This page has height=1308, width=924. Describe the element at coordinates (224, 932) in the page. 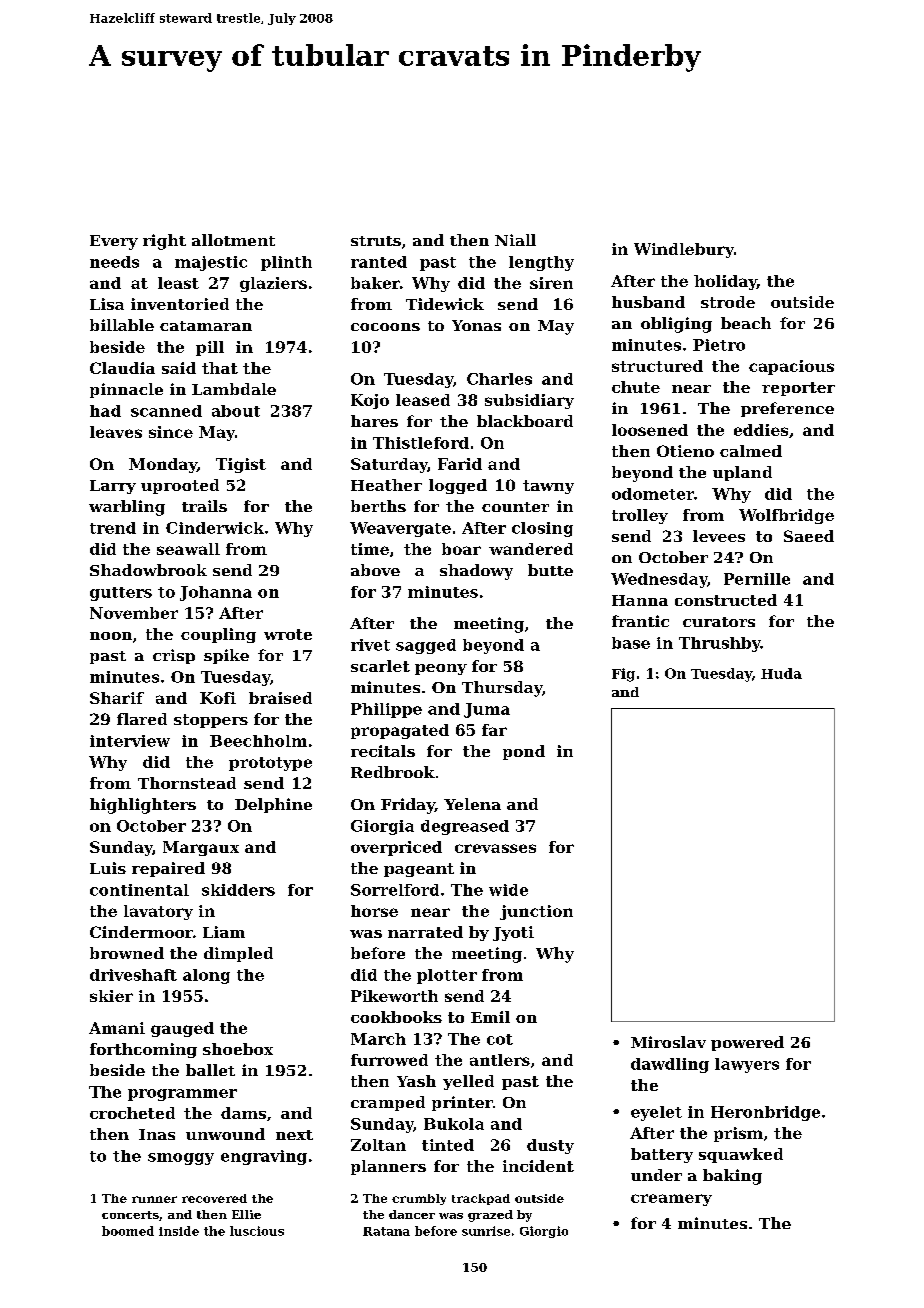

I see `Liam` at that location.
